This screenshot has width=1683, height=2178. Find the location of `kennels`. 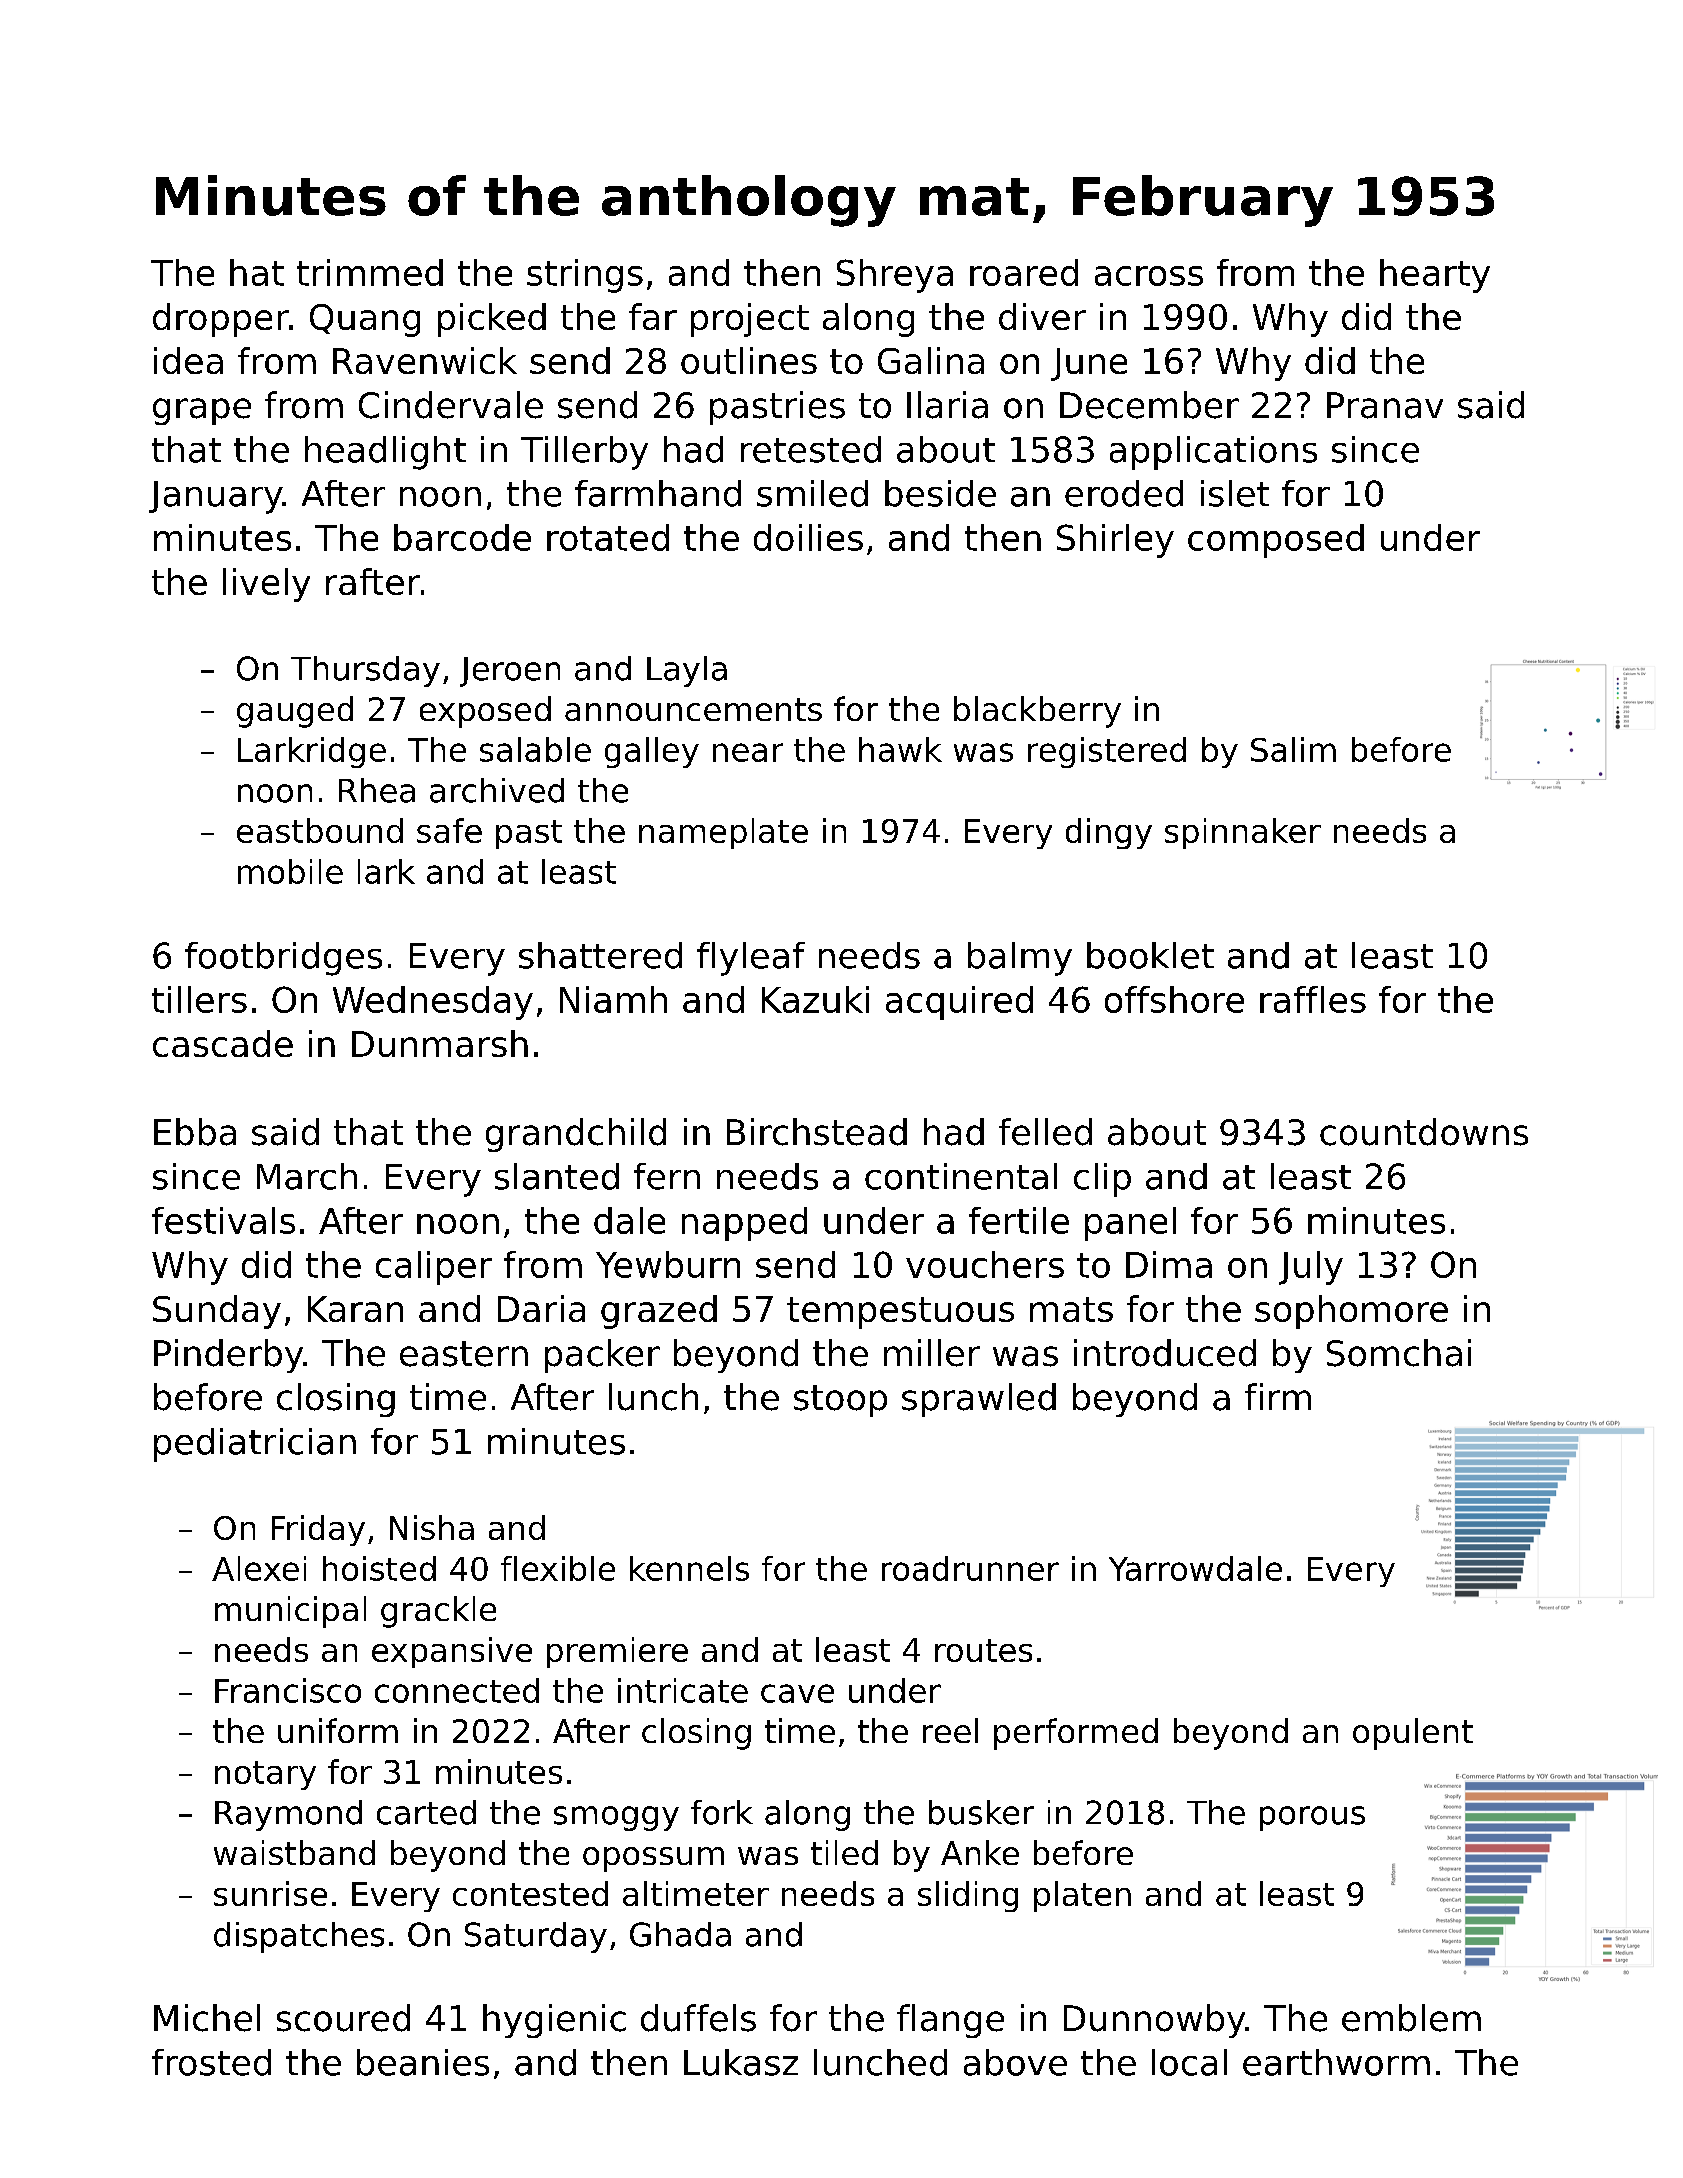

kennels is located at coordinates (689, 1568).
